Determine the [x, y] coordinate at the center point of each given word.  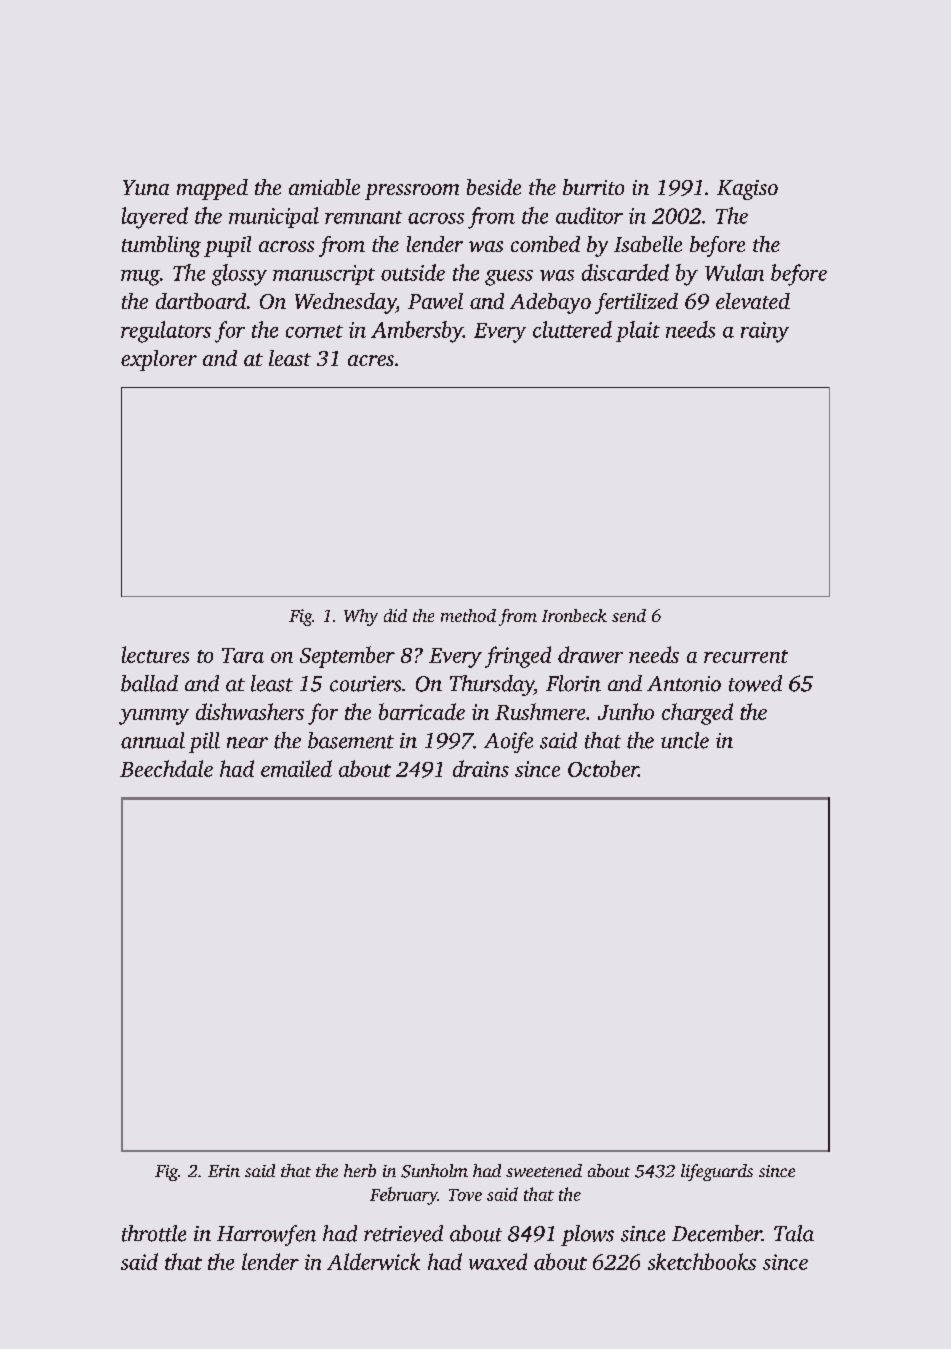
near [247, 743]
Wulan [734, 272]
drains [481, 768]
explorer [159, 360]
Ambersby [417, 332]
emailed [296, 768]
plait [638, 331]
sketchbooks [702, 1261]
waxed [498, 1261]
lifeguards [717, 1172]
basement [351, 740]
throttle [154, 1233]
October [603, 768]
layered [155, 218]
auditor [589, 215]
